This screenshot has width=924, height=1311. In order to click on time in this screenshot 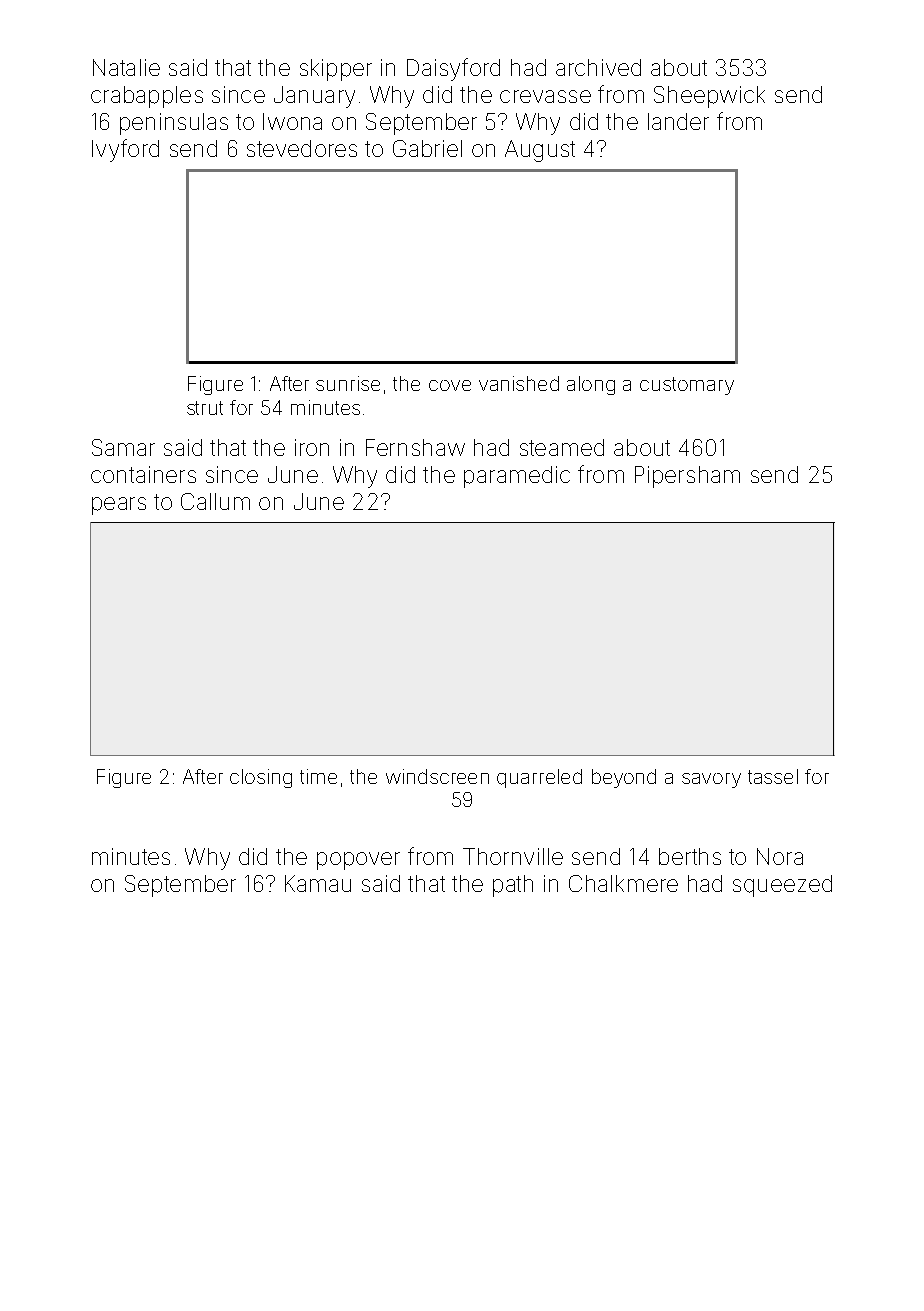, I will do `click(318, 776)`.
